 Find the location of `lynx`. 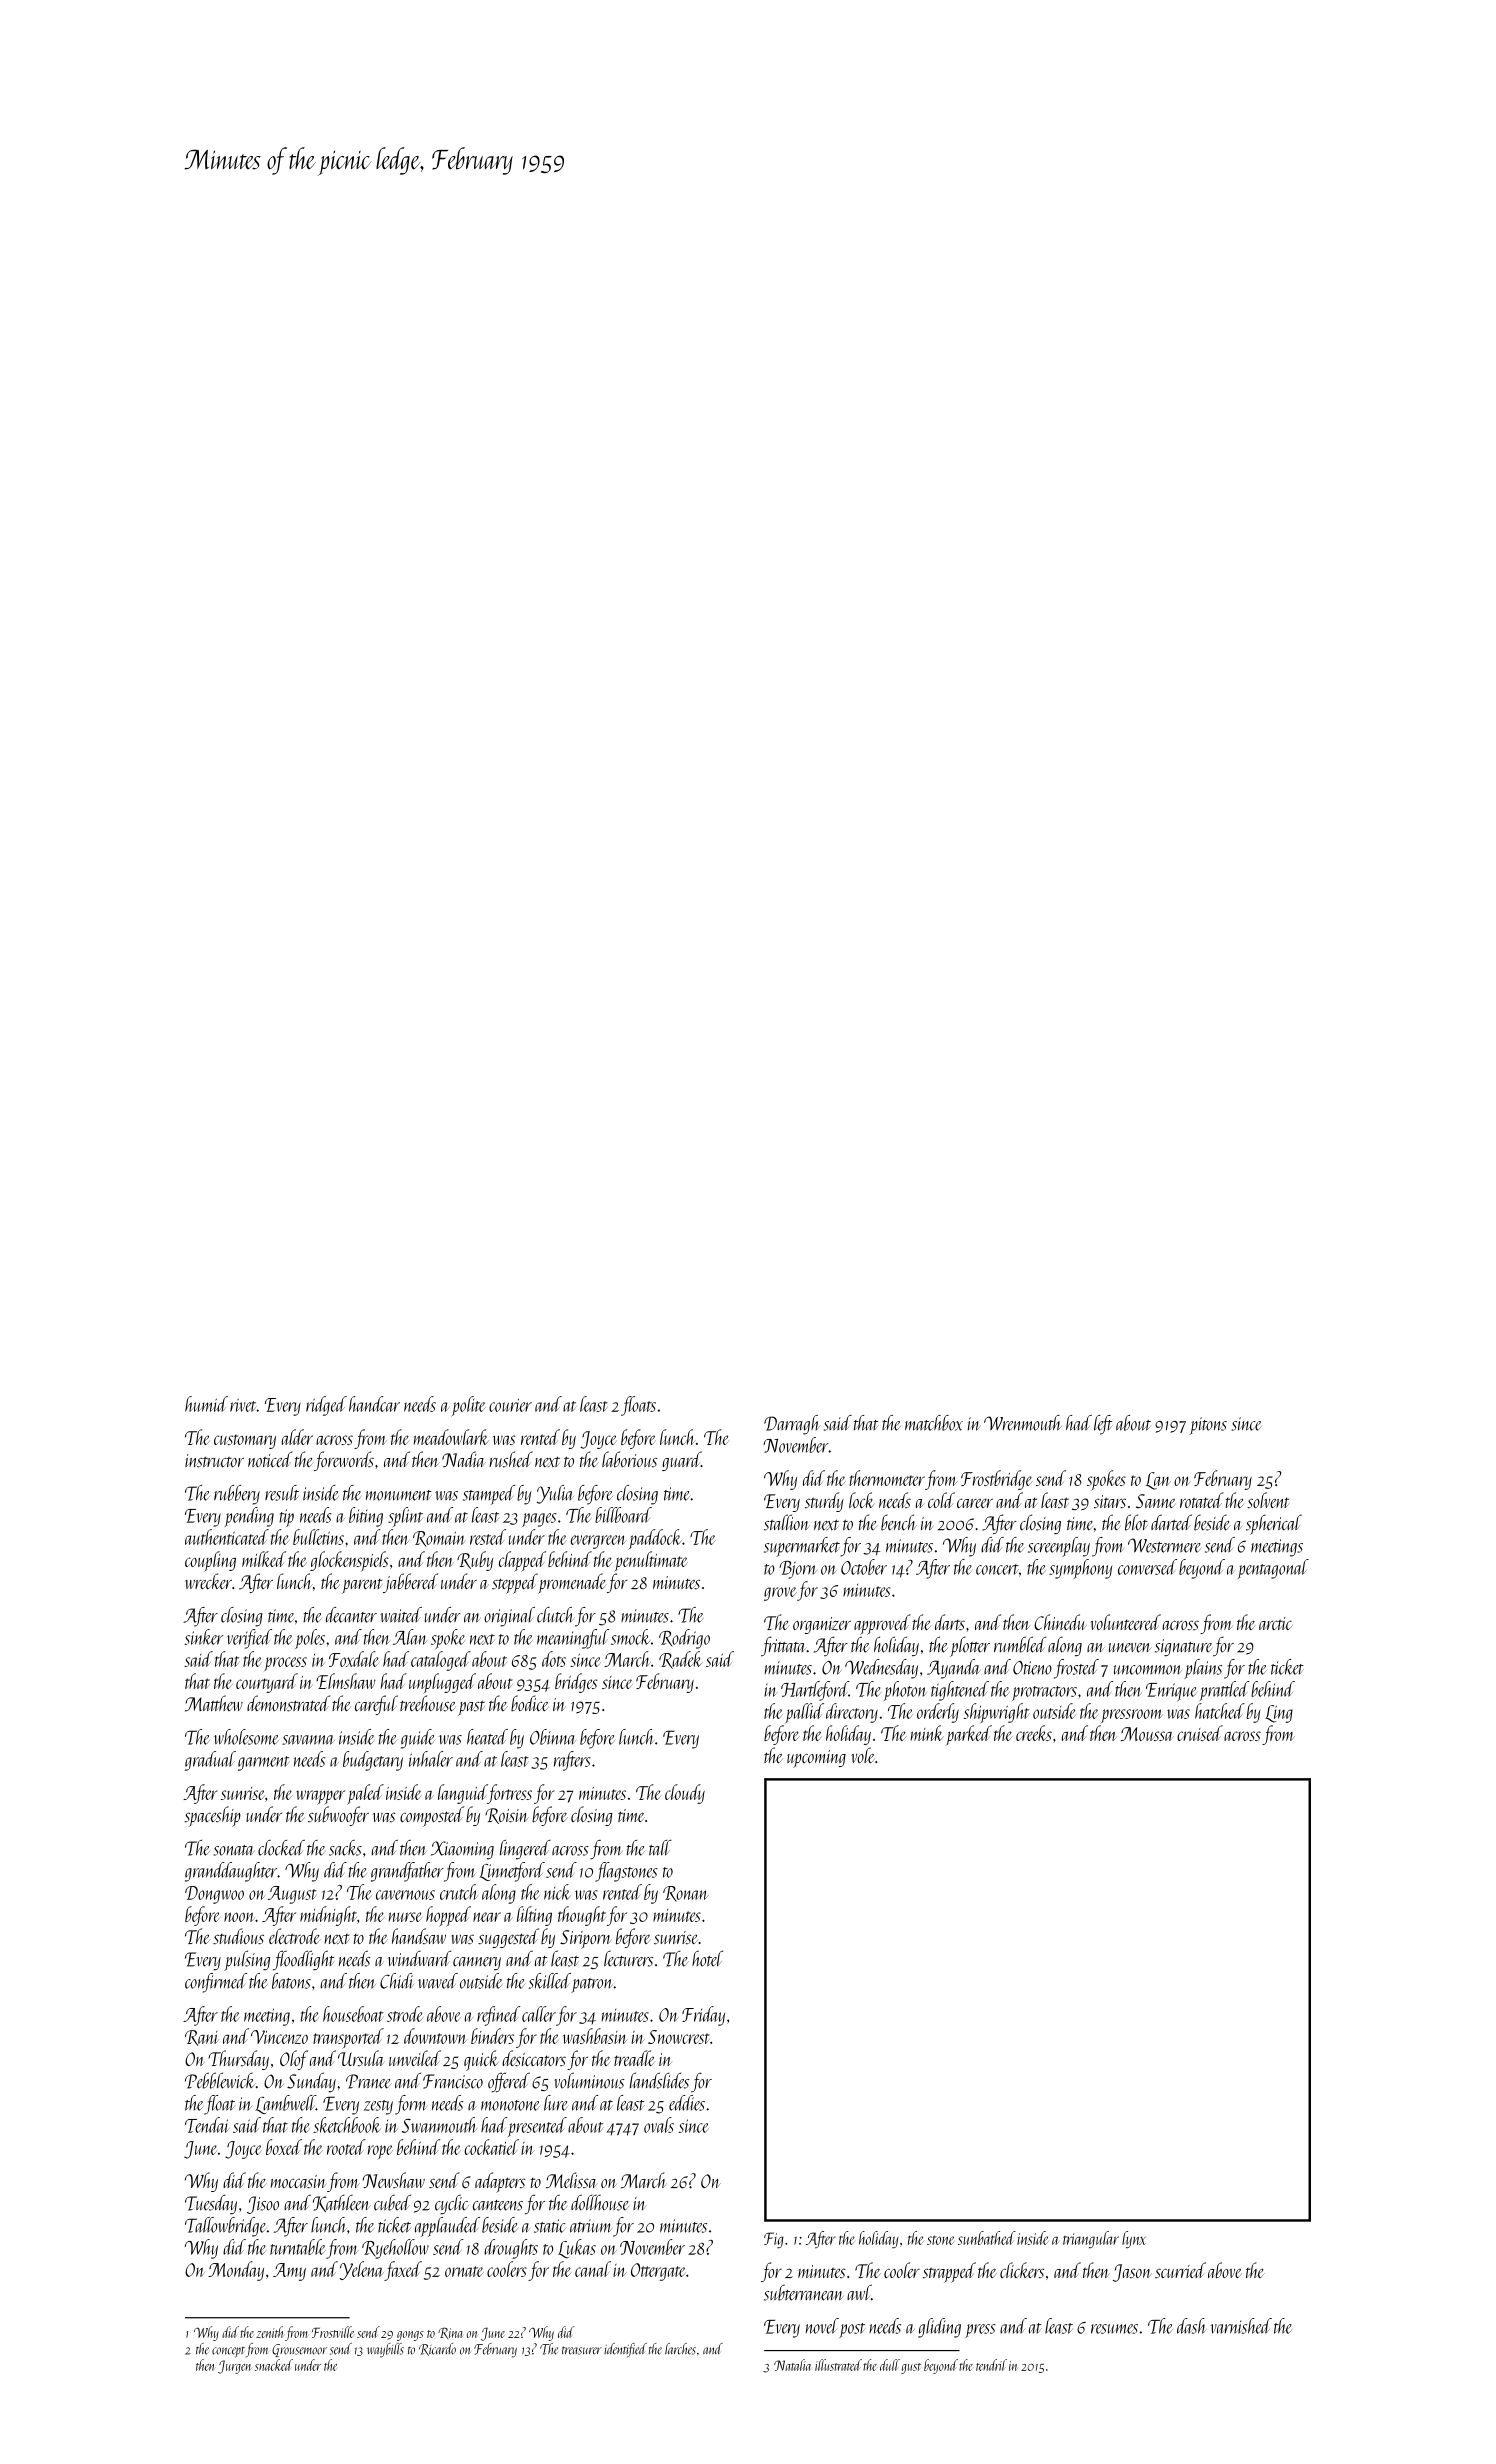

lynx is located at coordinates (1134, 2239).
